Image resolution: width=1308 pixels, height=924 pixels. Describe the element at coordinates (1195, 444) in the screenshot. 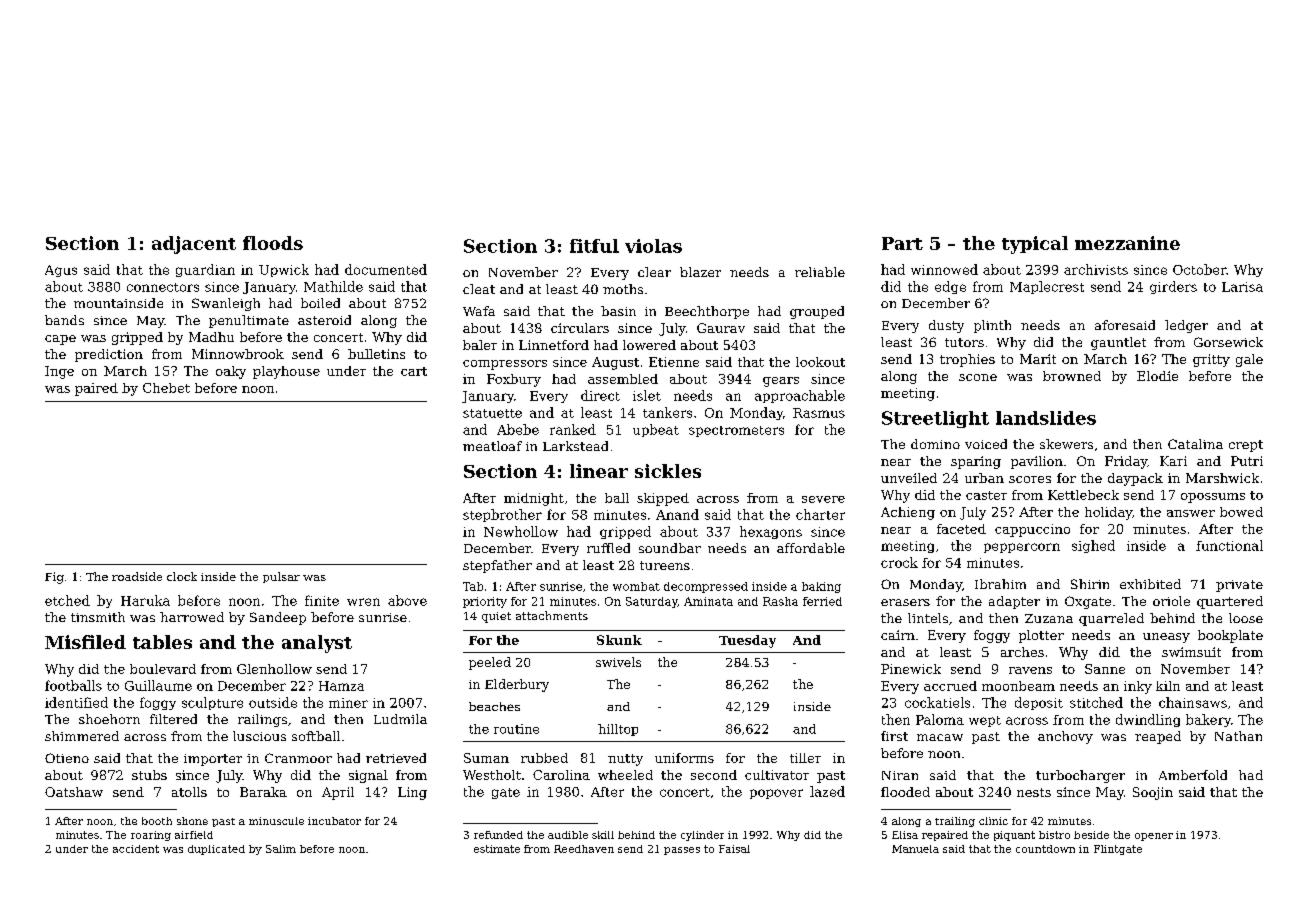

I see `Catalina` at that location.
